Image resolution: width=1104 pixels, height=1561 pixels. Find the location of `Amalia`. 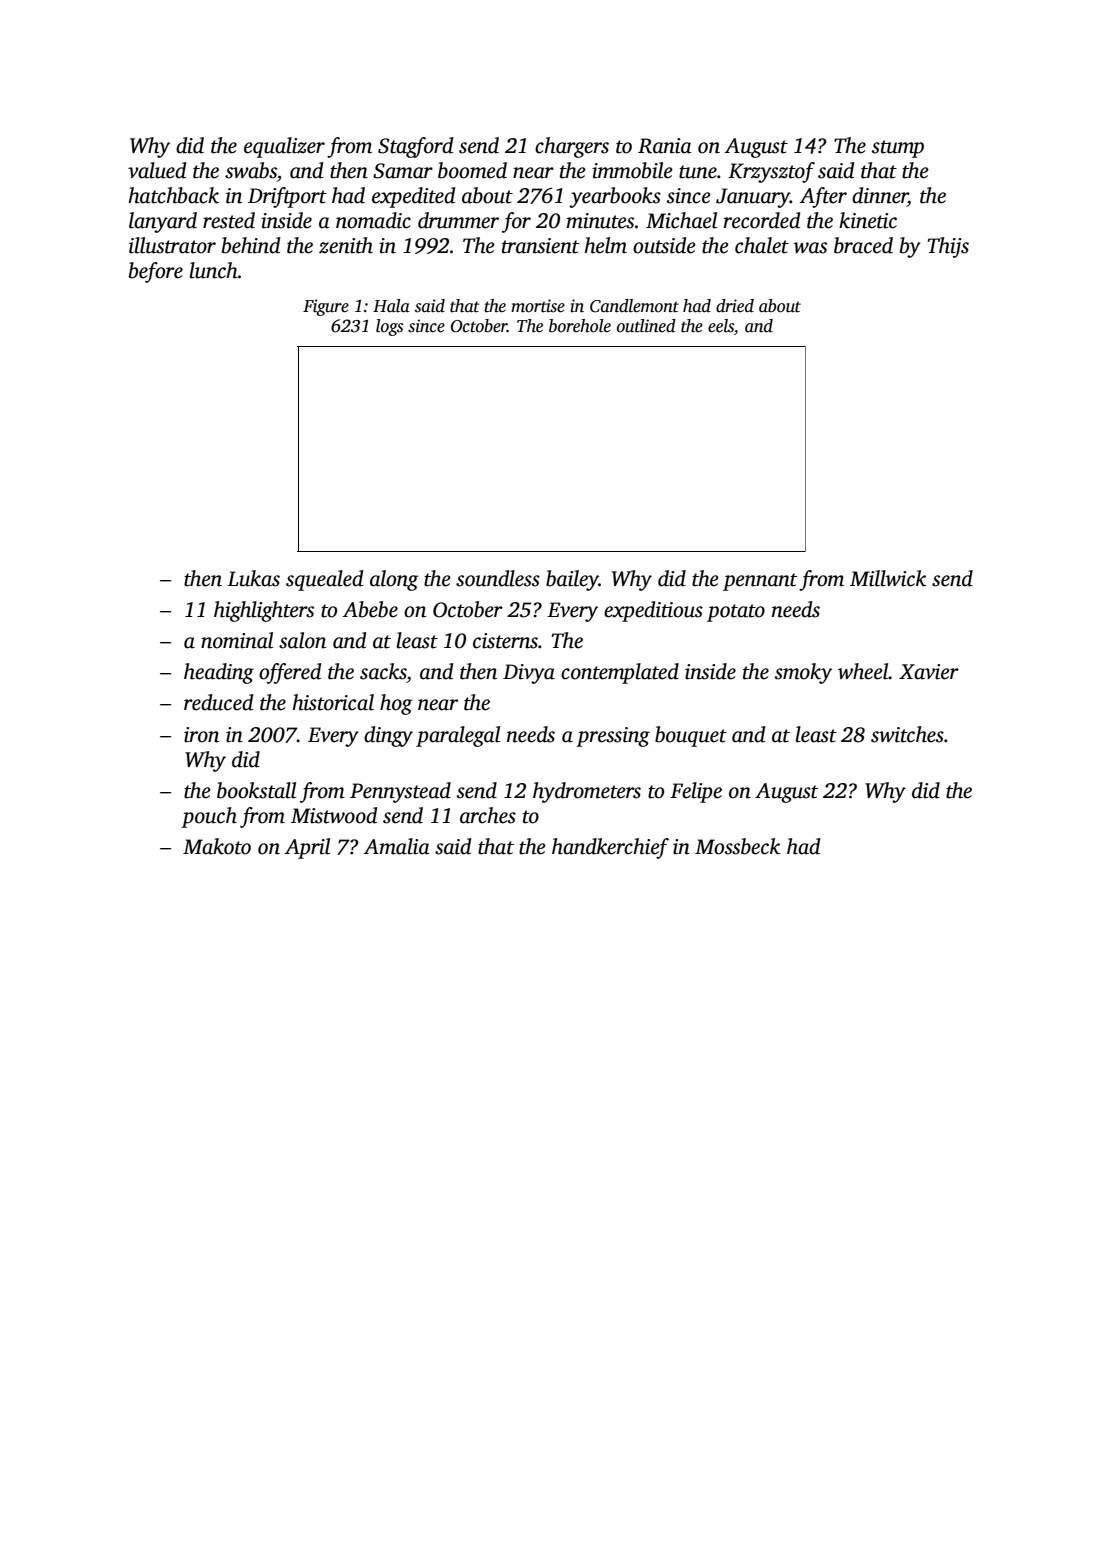

Amalia is located at coordinates (397, 846).
